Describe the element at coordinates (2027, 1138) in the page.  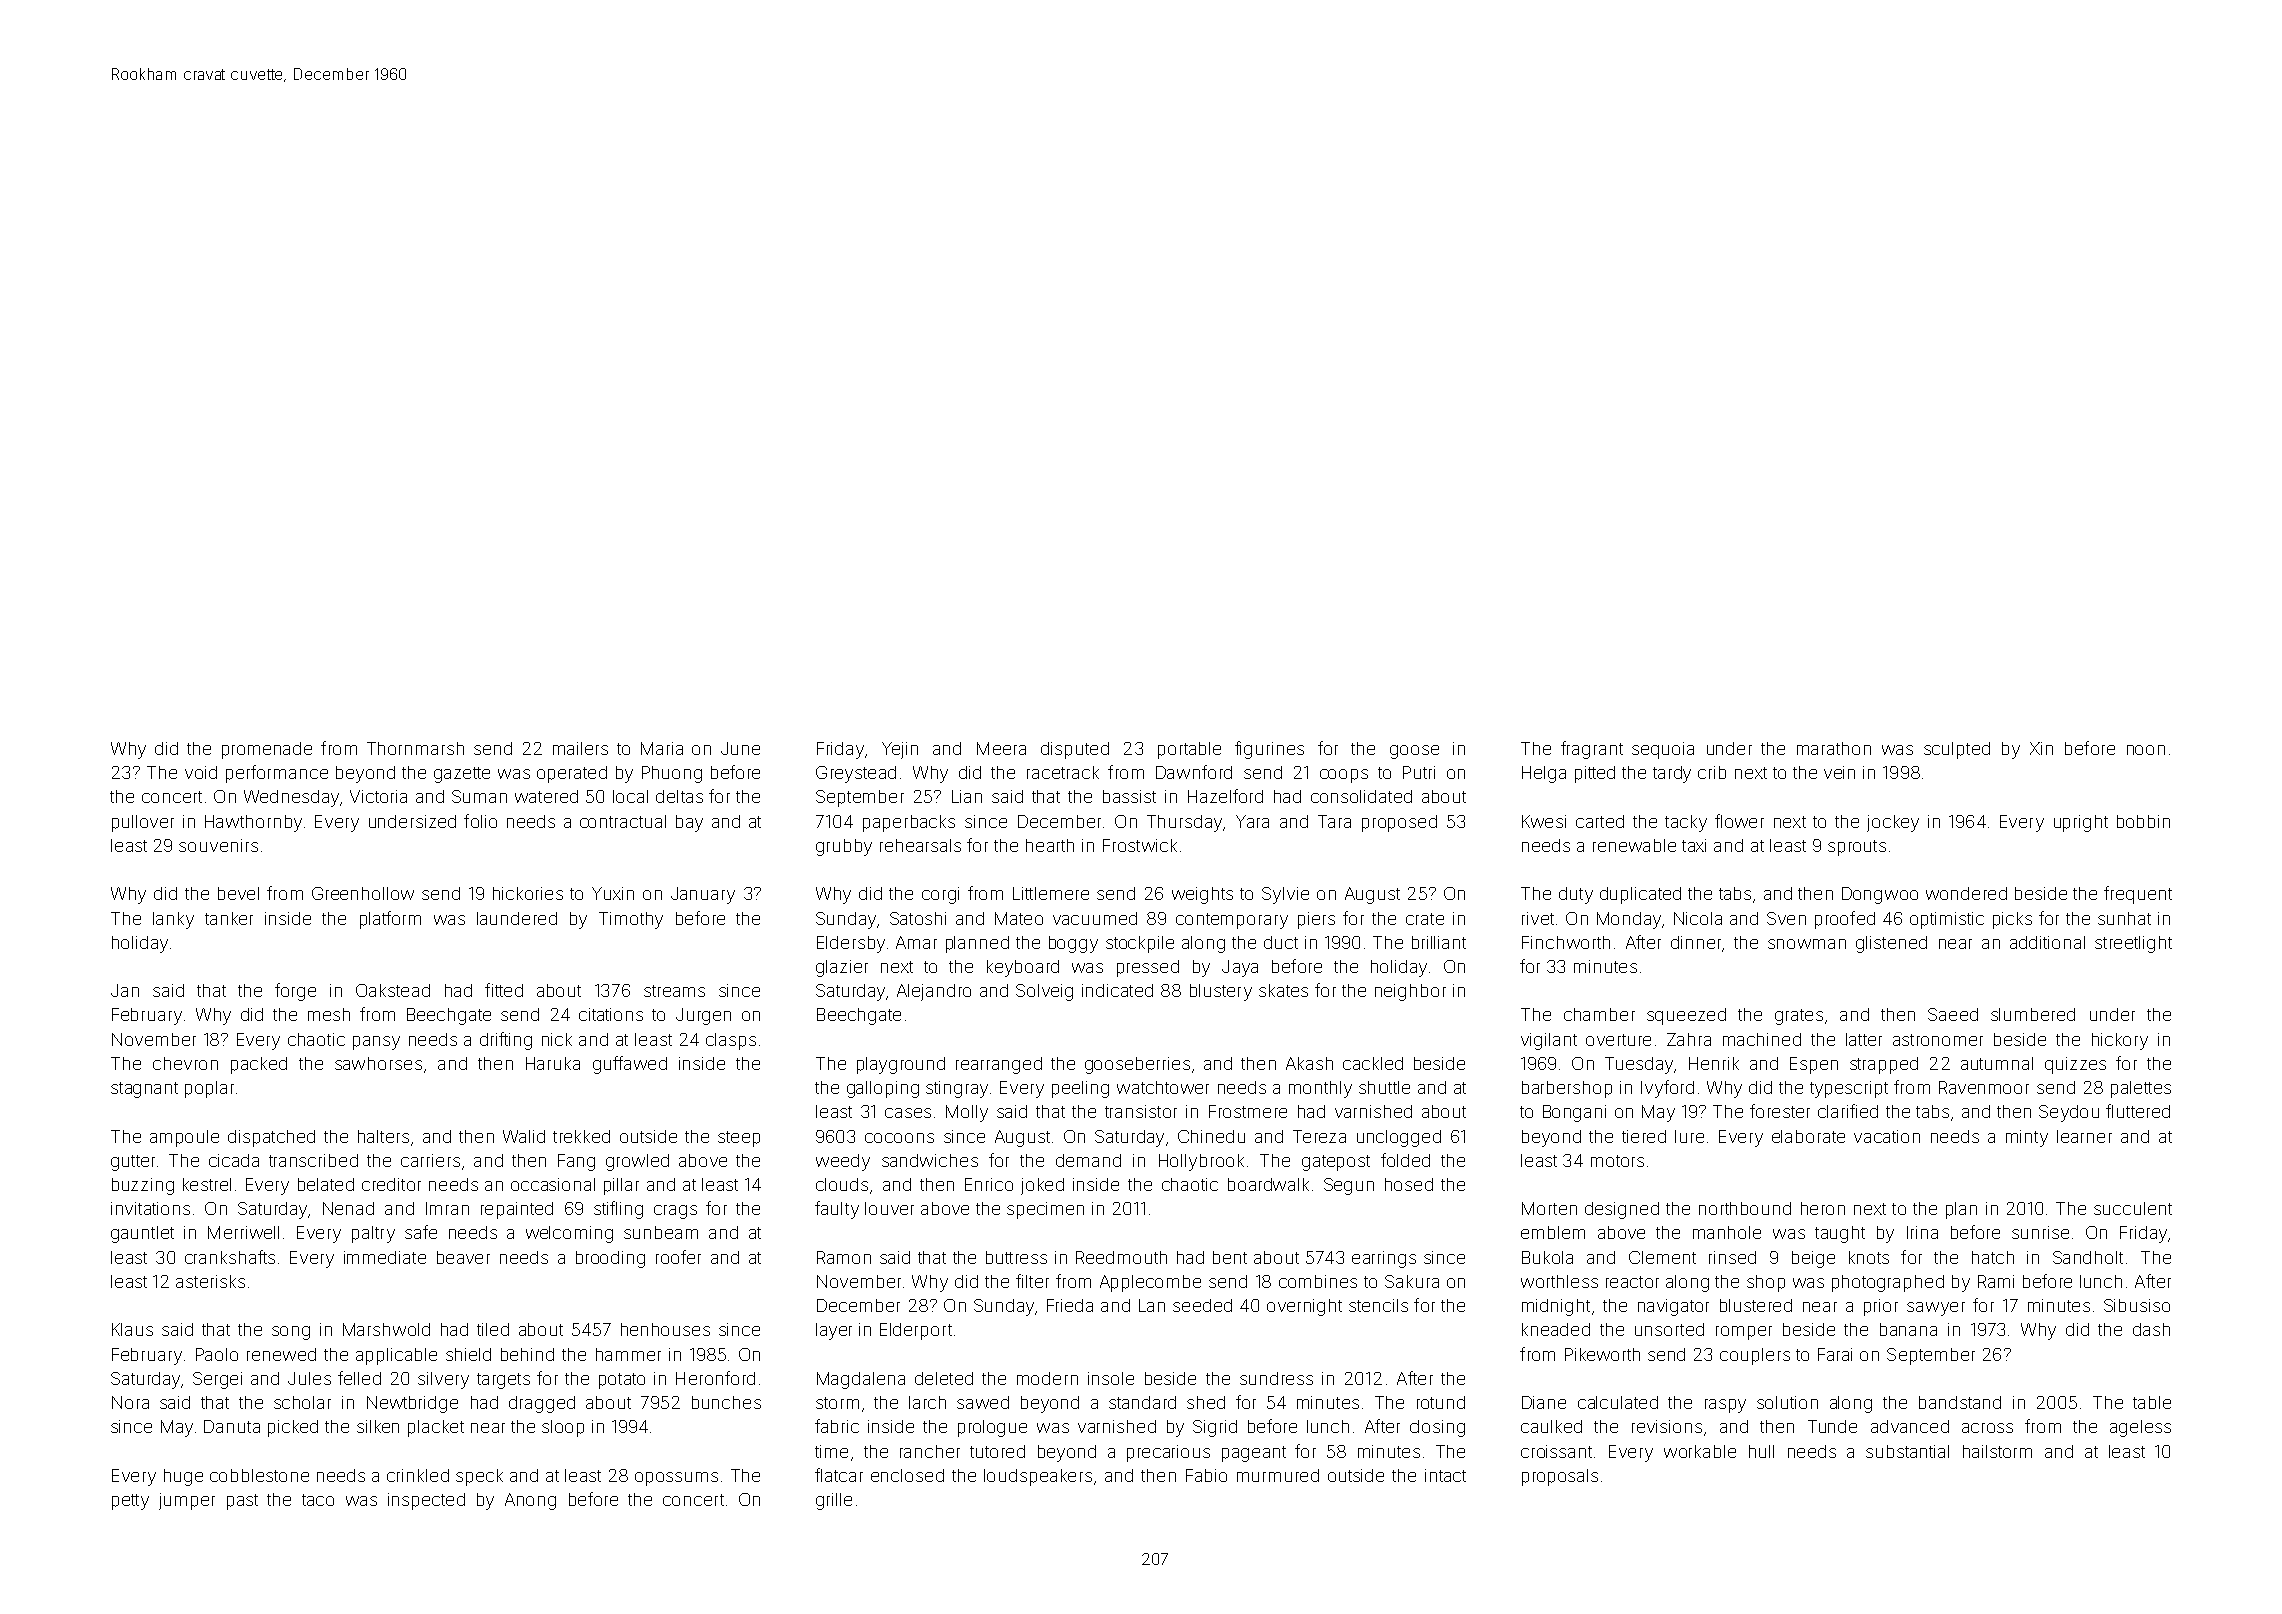
I see `minty` at that location.
